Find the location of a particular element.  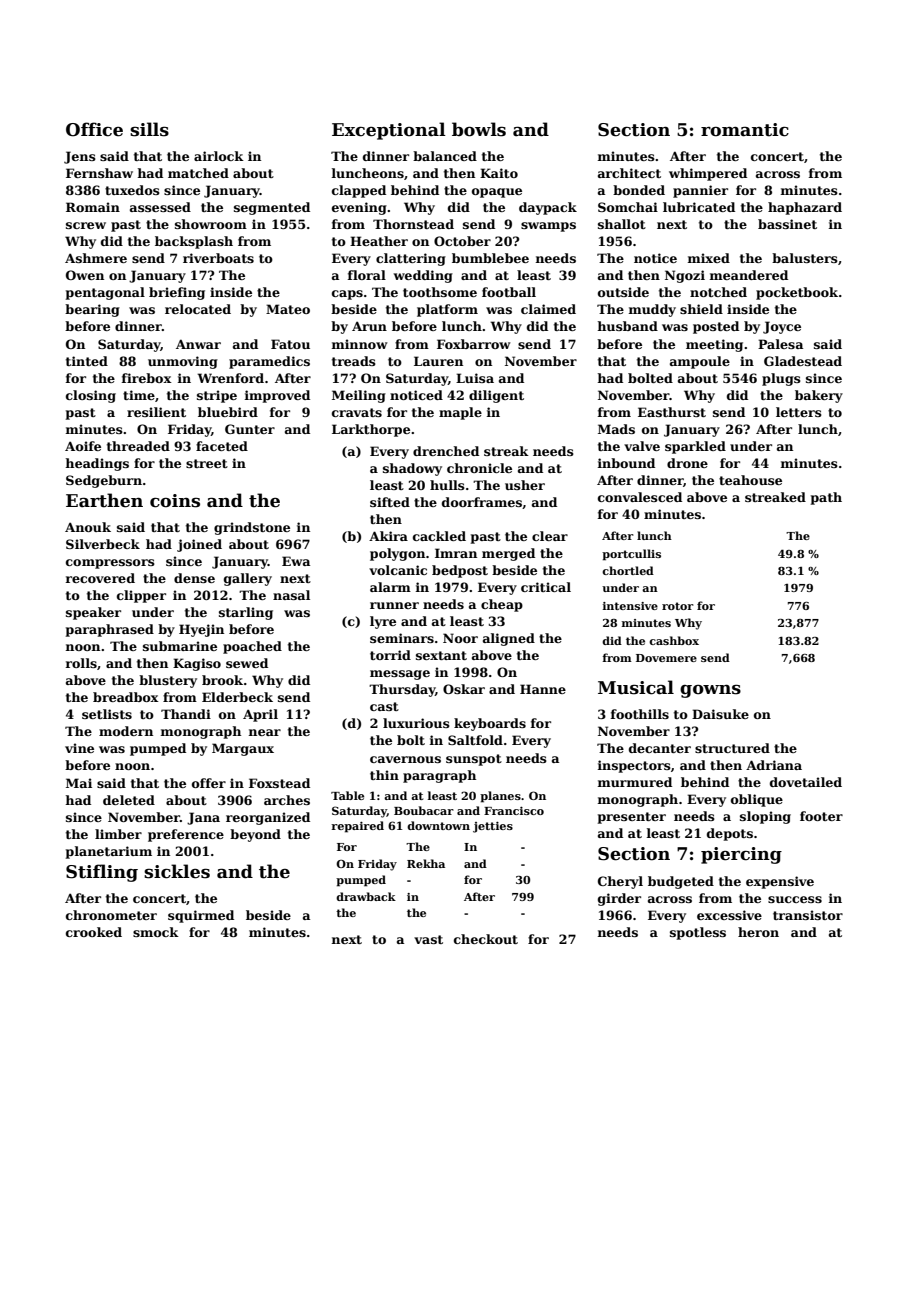

Lauren is located at coordinates (438, 361).
